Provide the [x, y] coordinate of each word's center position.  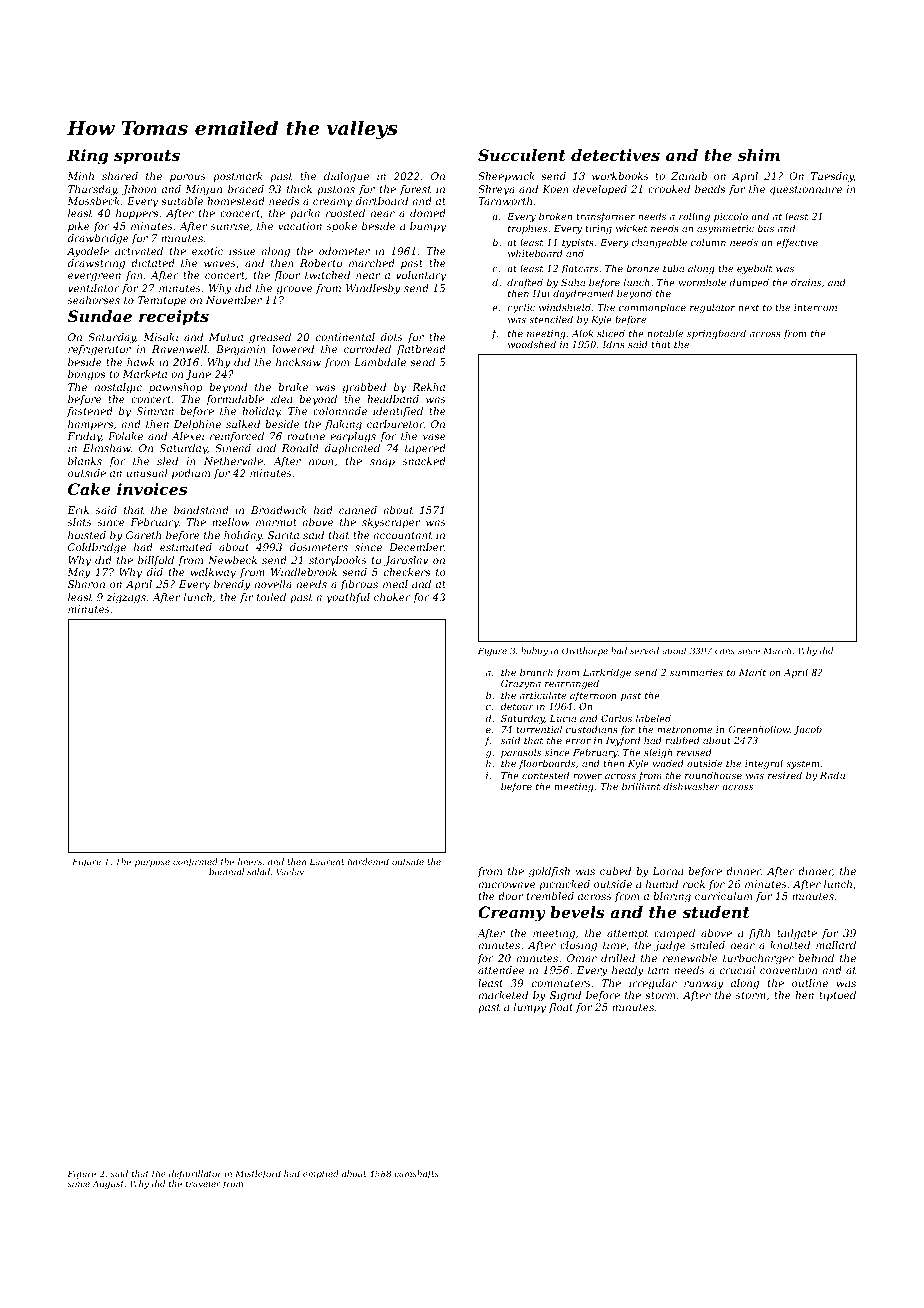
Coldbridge [97, 548]
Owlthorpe [585, 651]
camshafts [416, 1174]
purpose [152, 863]
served [644, 650]
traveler [203, 1183]
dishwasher [691, 786]
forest [415, 190]
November [234, 300]
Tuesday [832, 177]
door [510, 896]
